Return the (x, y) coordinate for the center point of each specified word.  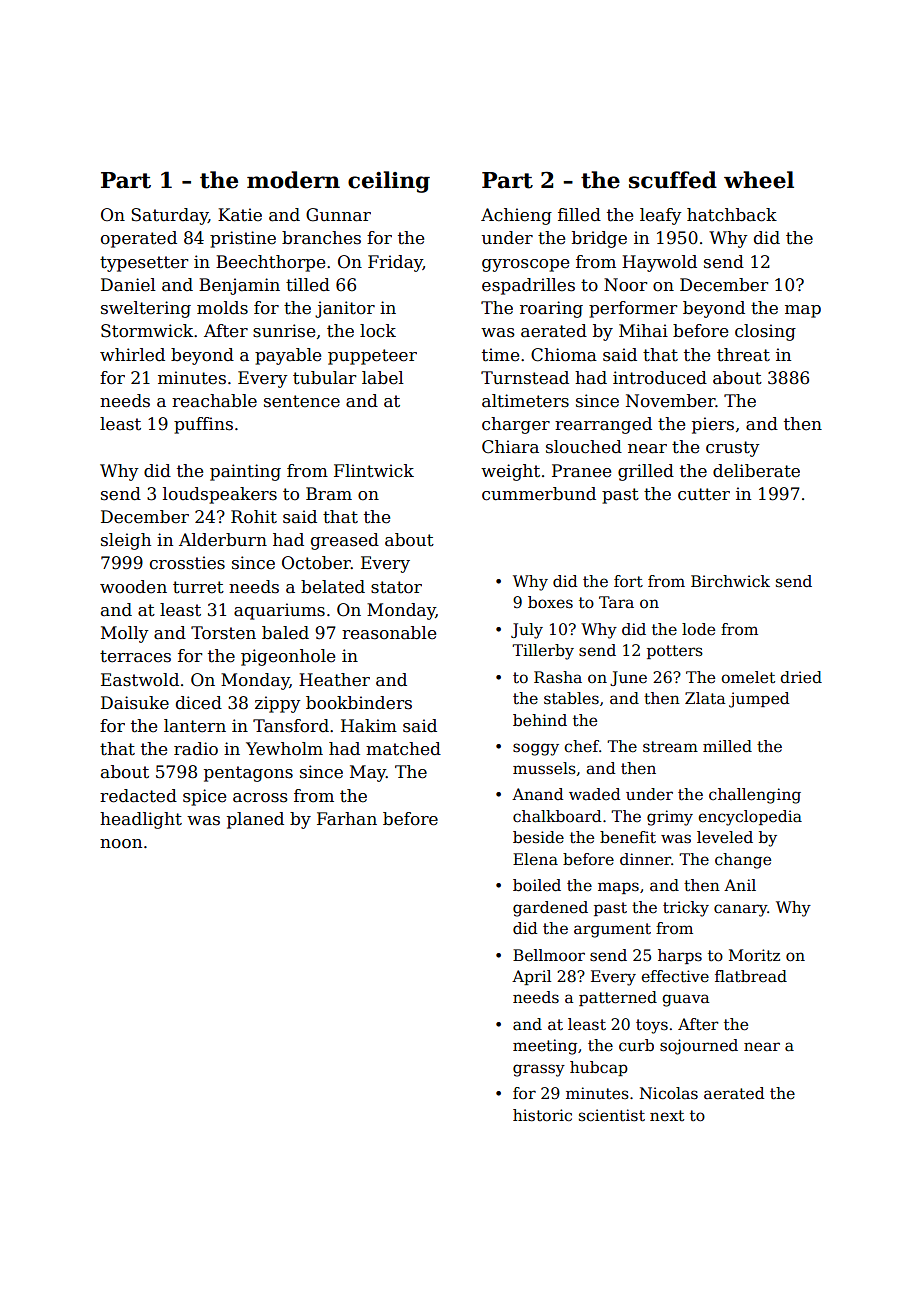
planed (255, 820)
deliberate (756, 471)
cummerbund (539, 494)
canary (741, 910)
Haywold (659, 263)
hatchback (732, 215)
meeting (545, 1047)
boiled (537, 885)
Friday (395, 263)
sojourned (699, 1047)
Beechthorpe (270, 263)
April (531, 977)
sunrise (284, 331)
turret (198, 587)
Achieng (516, 216)
